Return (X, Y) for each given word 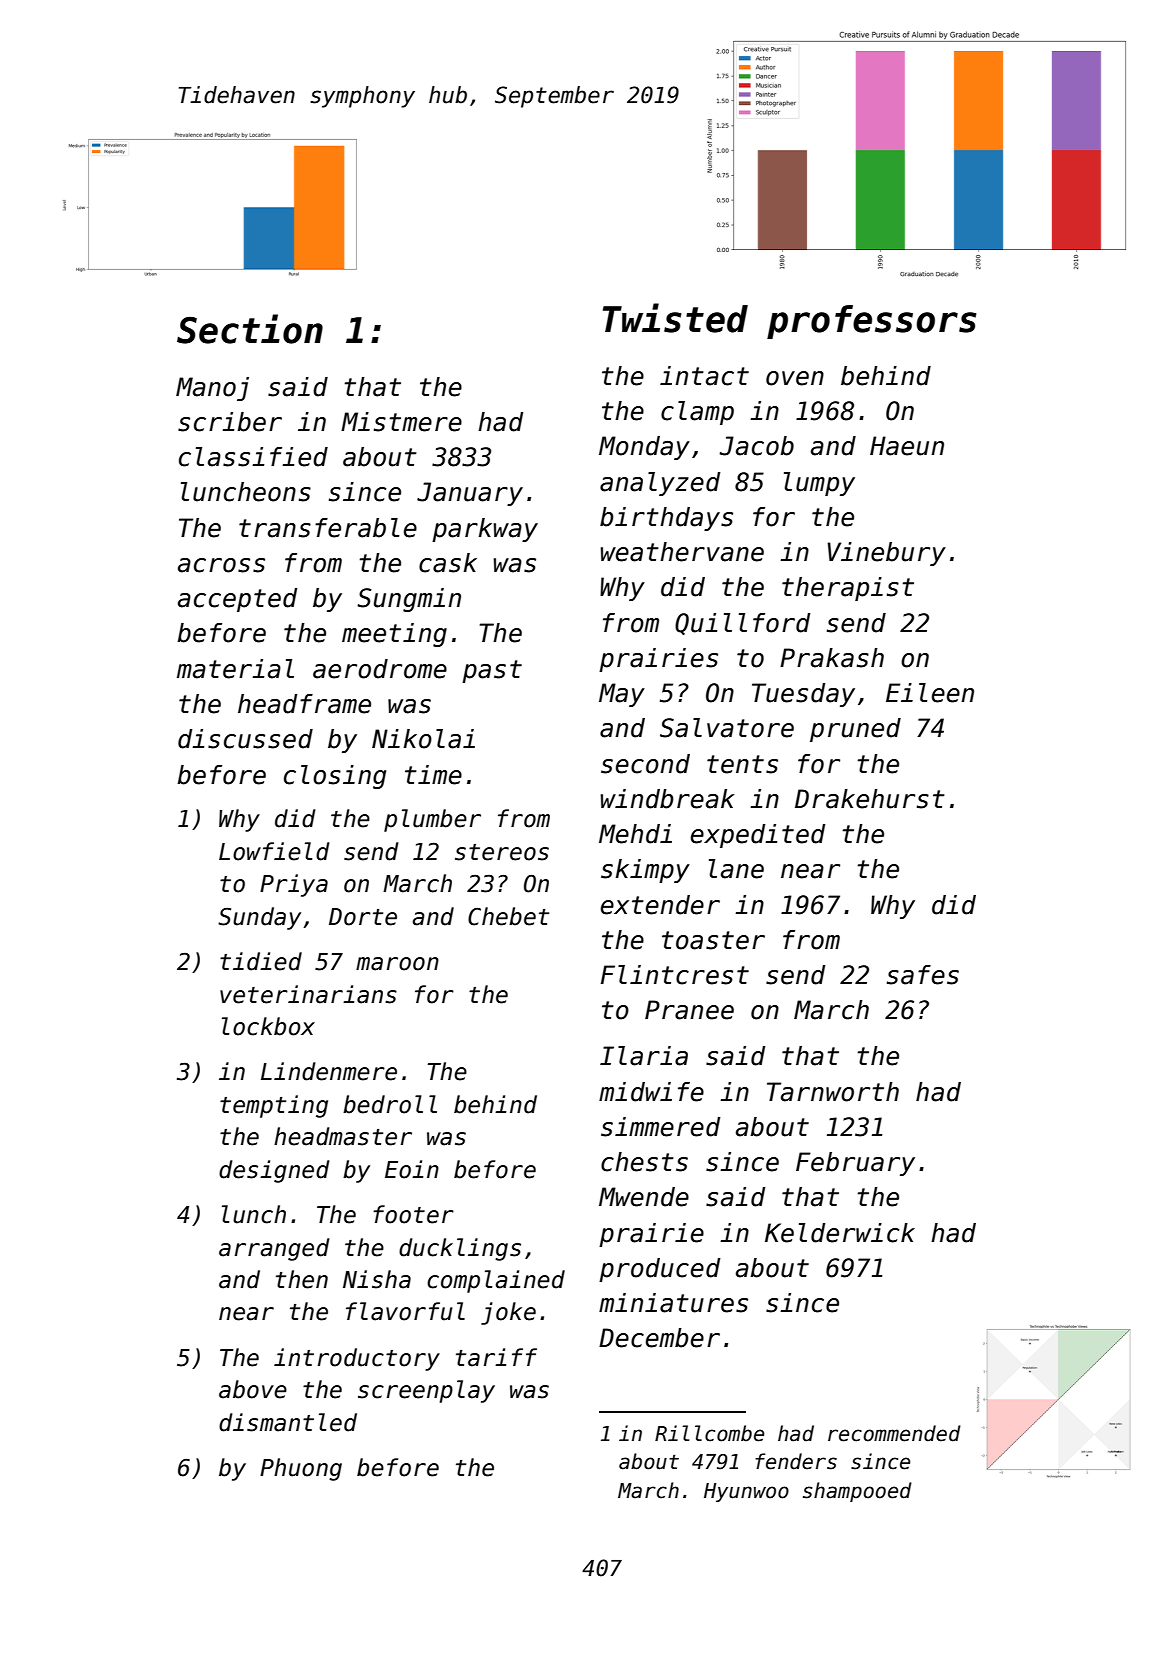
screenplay (426, 1391)
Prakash (832, 658)
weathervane (682, 552)
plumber (432, 820)
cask (448, 563)
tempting (274, 1106)
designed (274, 1171)
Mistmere (401, 422)
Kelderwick (840, 1233)
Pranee (689, 1010)
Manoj (212, 389)
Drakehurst (870, 799)
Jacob (756, 446)
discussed (245, 739)
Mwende (644, 1197)
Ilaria (644, 1056)
